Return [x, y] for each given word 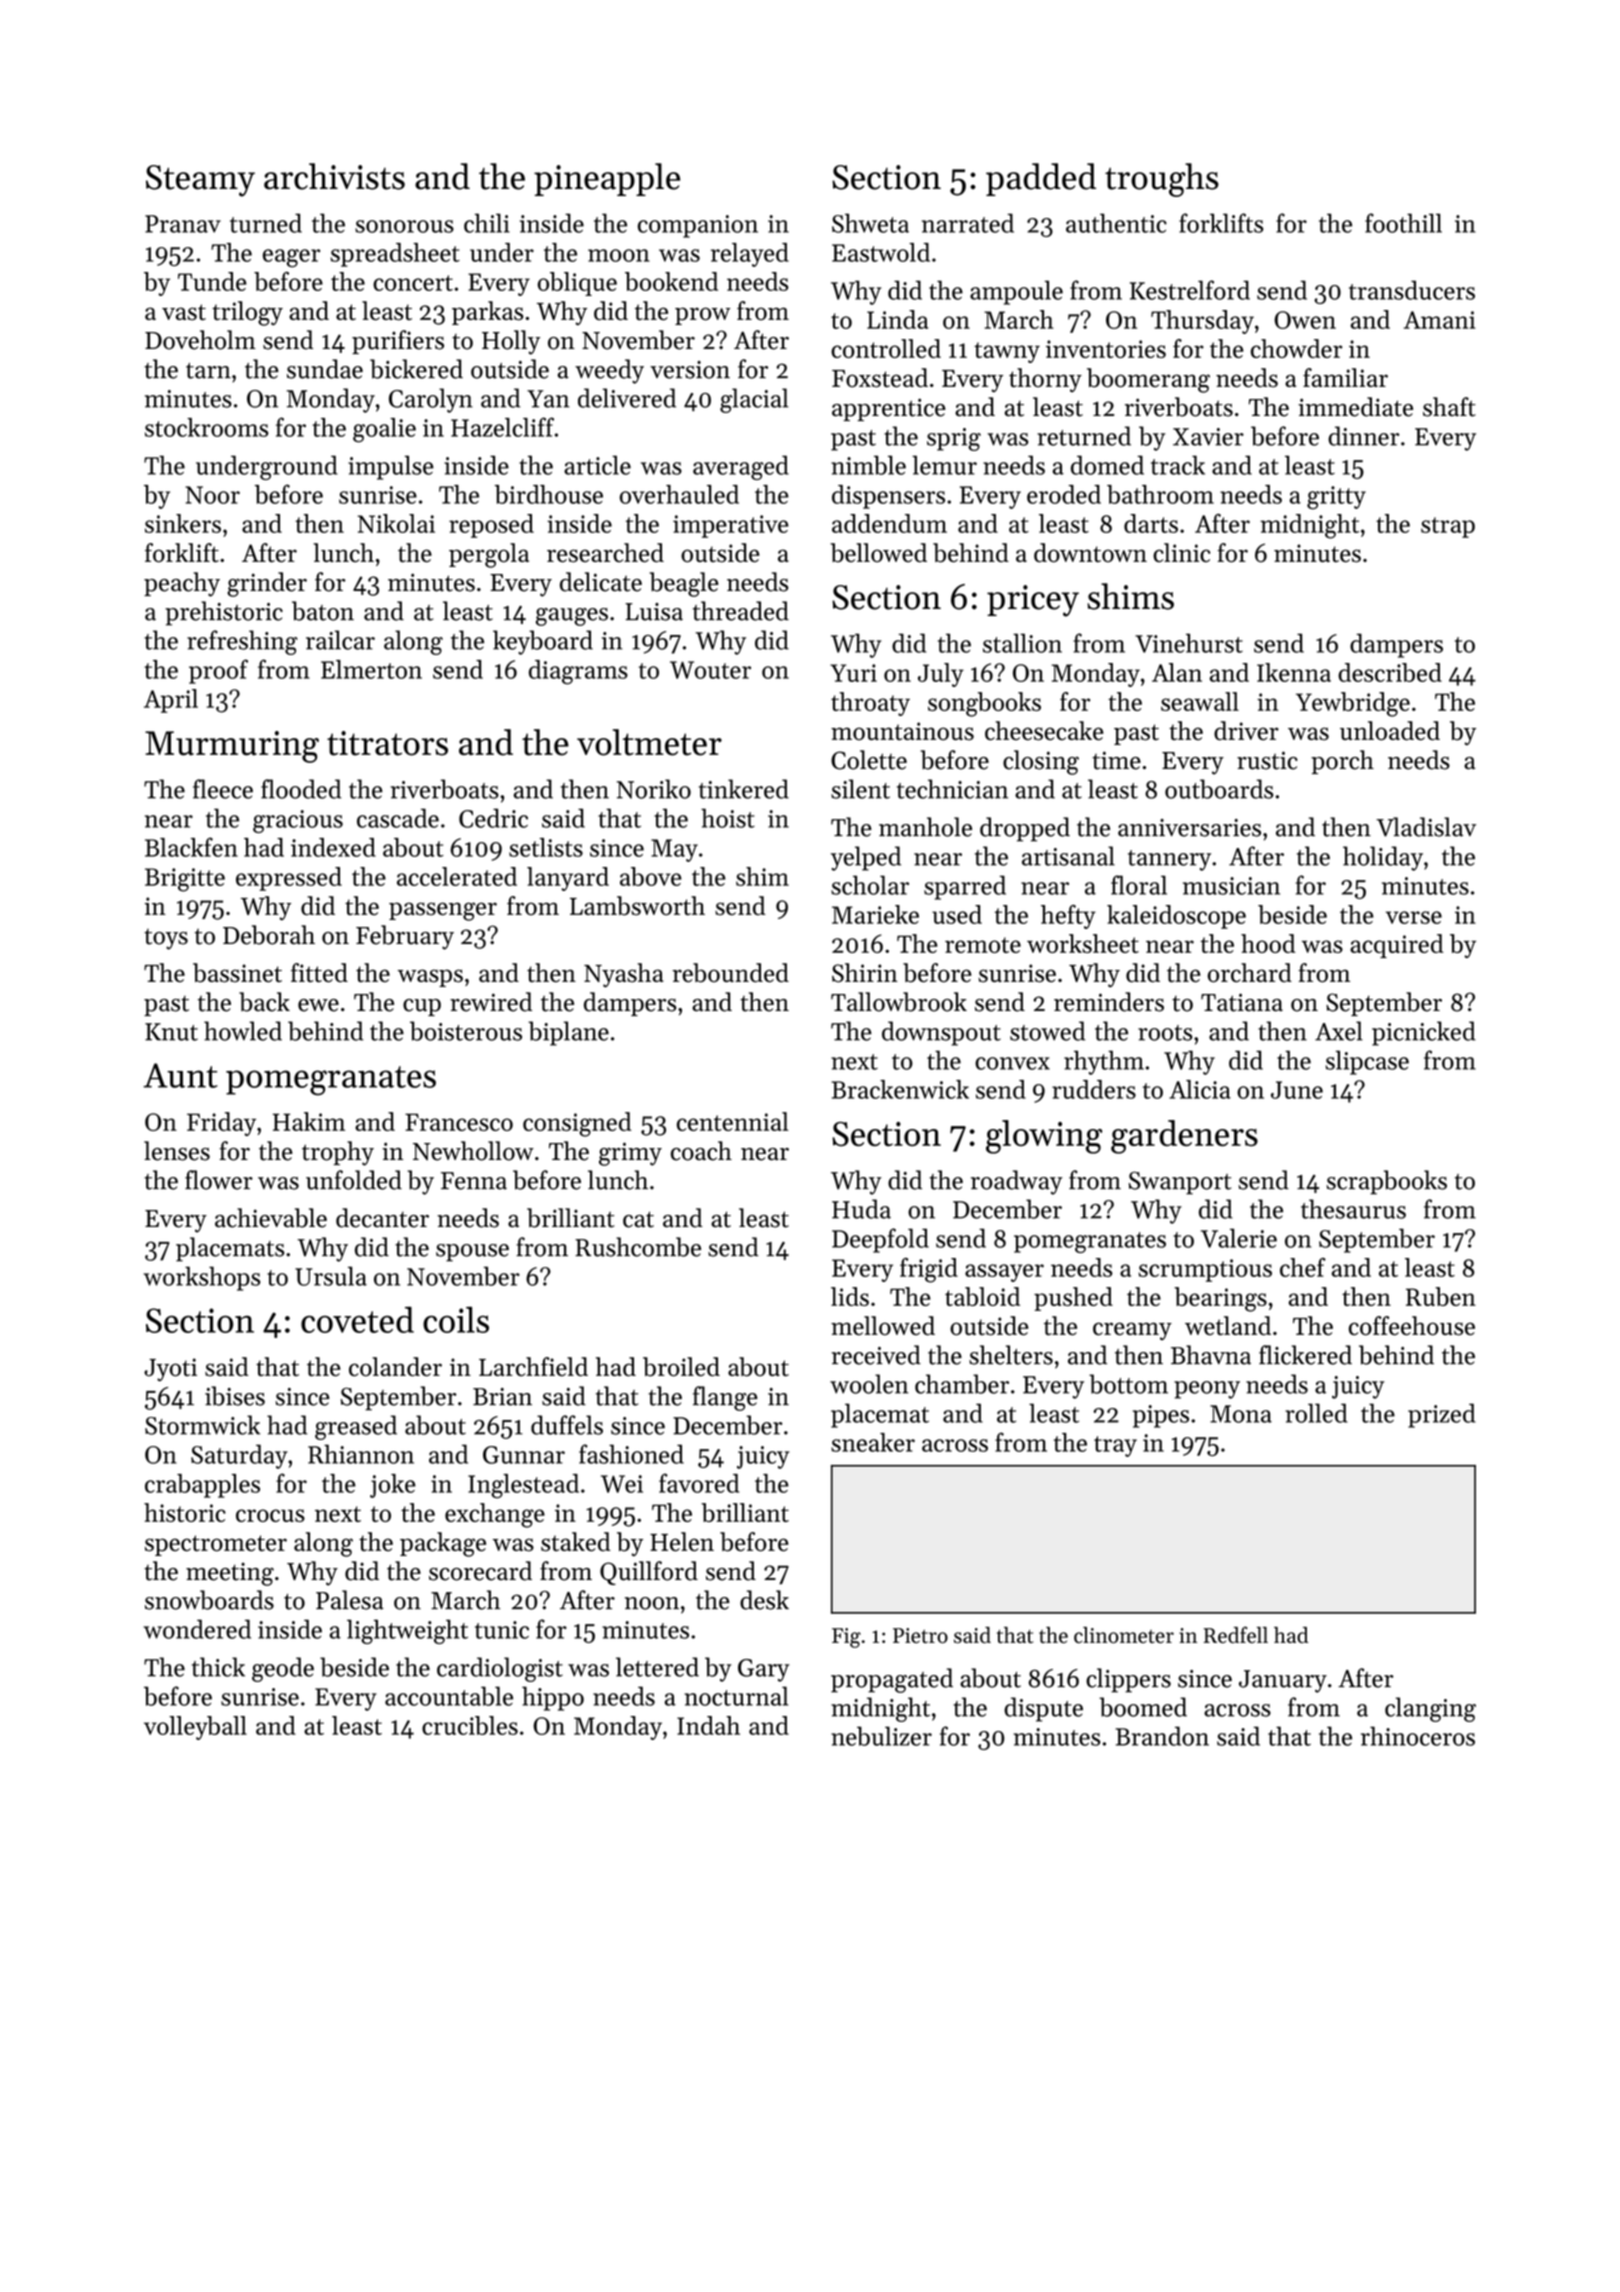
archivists [334, 176]
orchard [1250, 973]
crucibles [470, 1725]
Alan [1177, 672]
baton [323, 611]
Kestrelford [1190, 290]
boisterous [466, 1031]
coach [701, 1151]
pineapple [607, 179]
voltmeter [649, 742]
